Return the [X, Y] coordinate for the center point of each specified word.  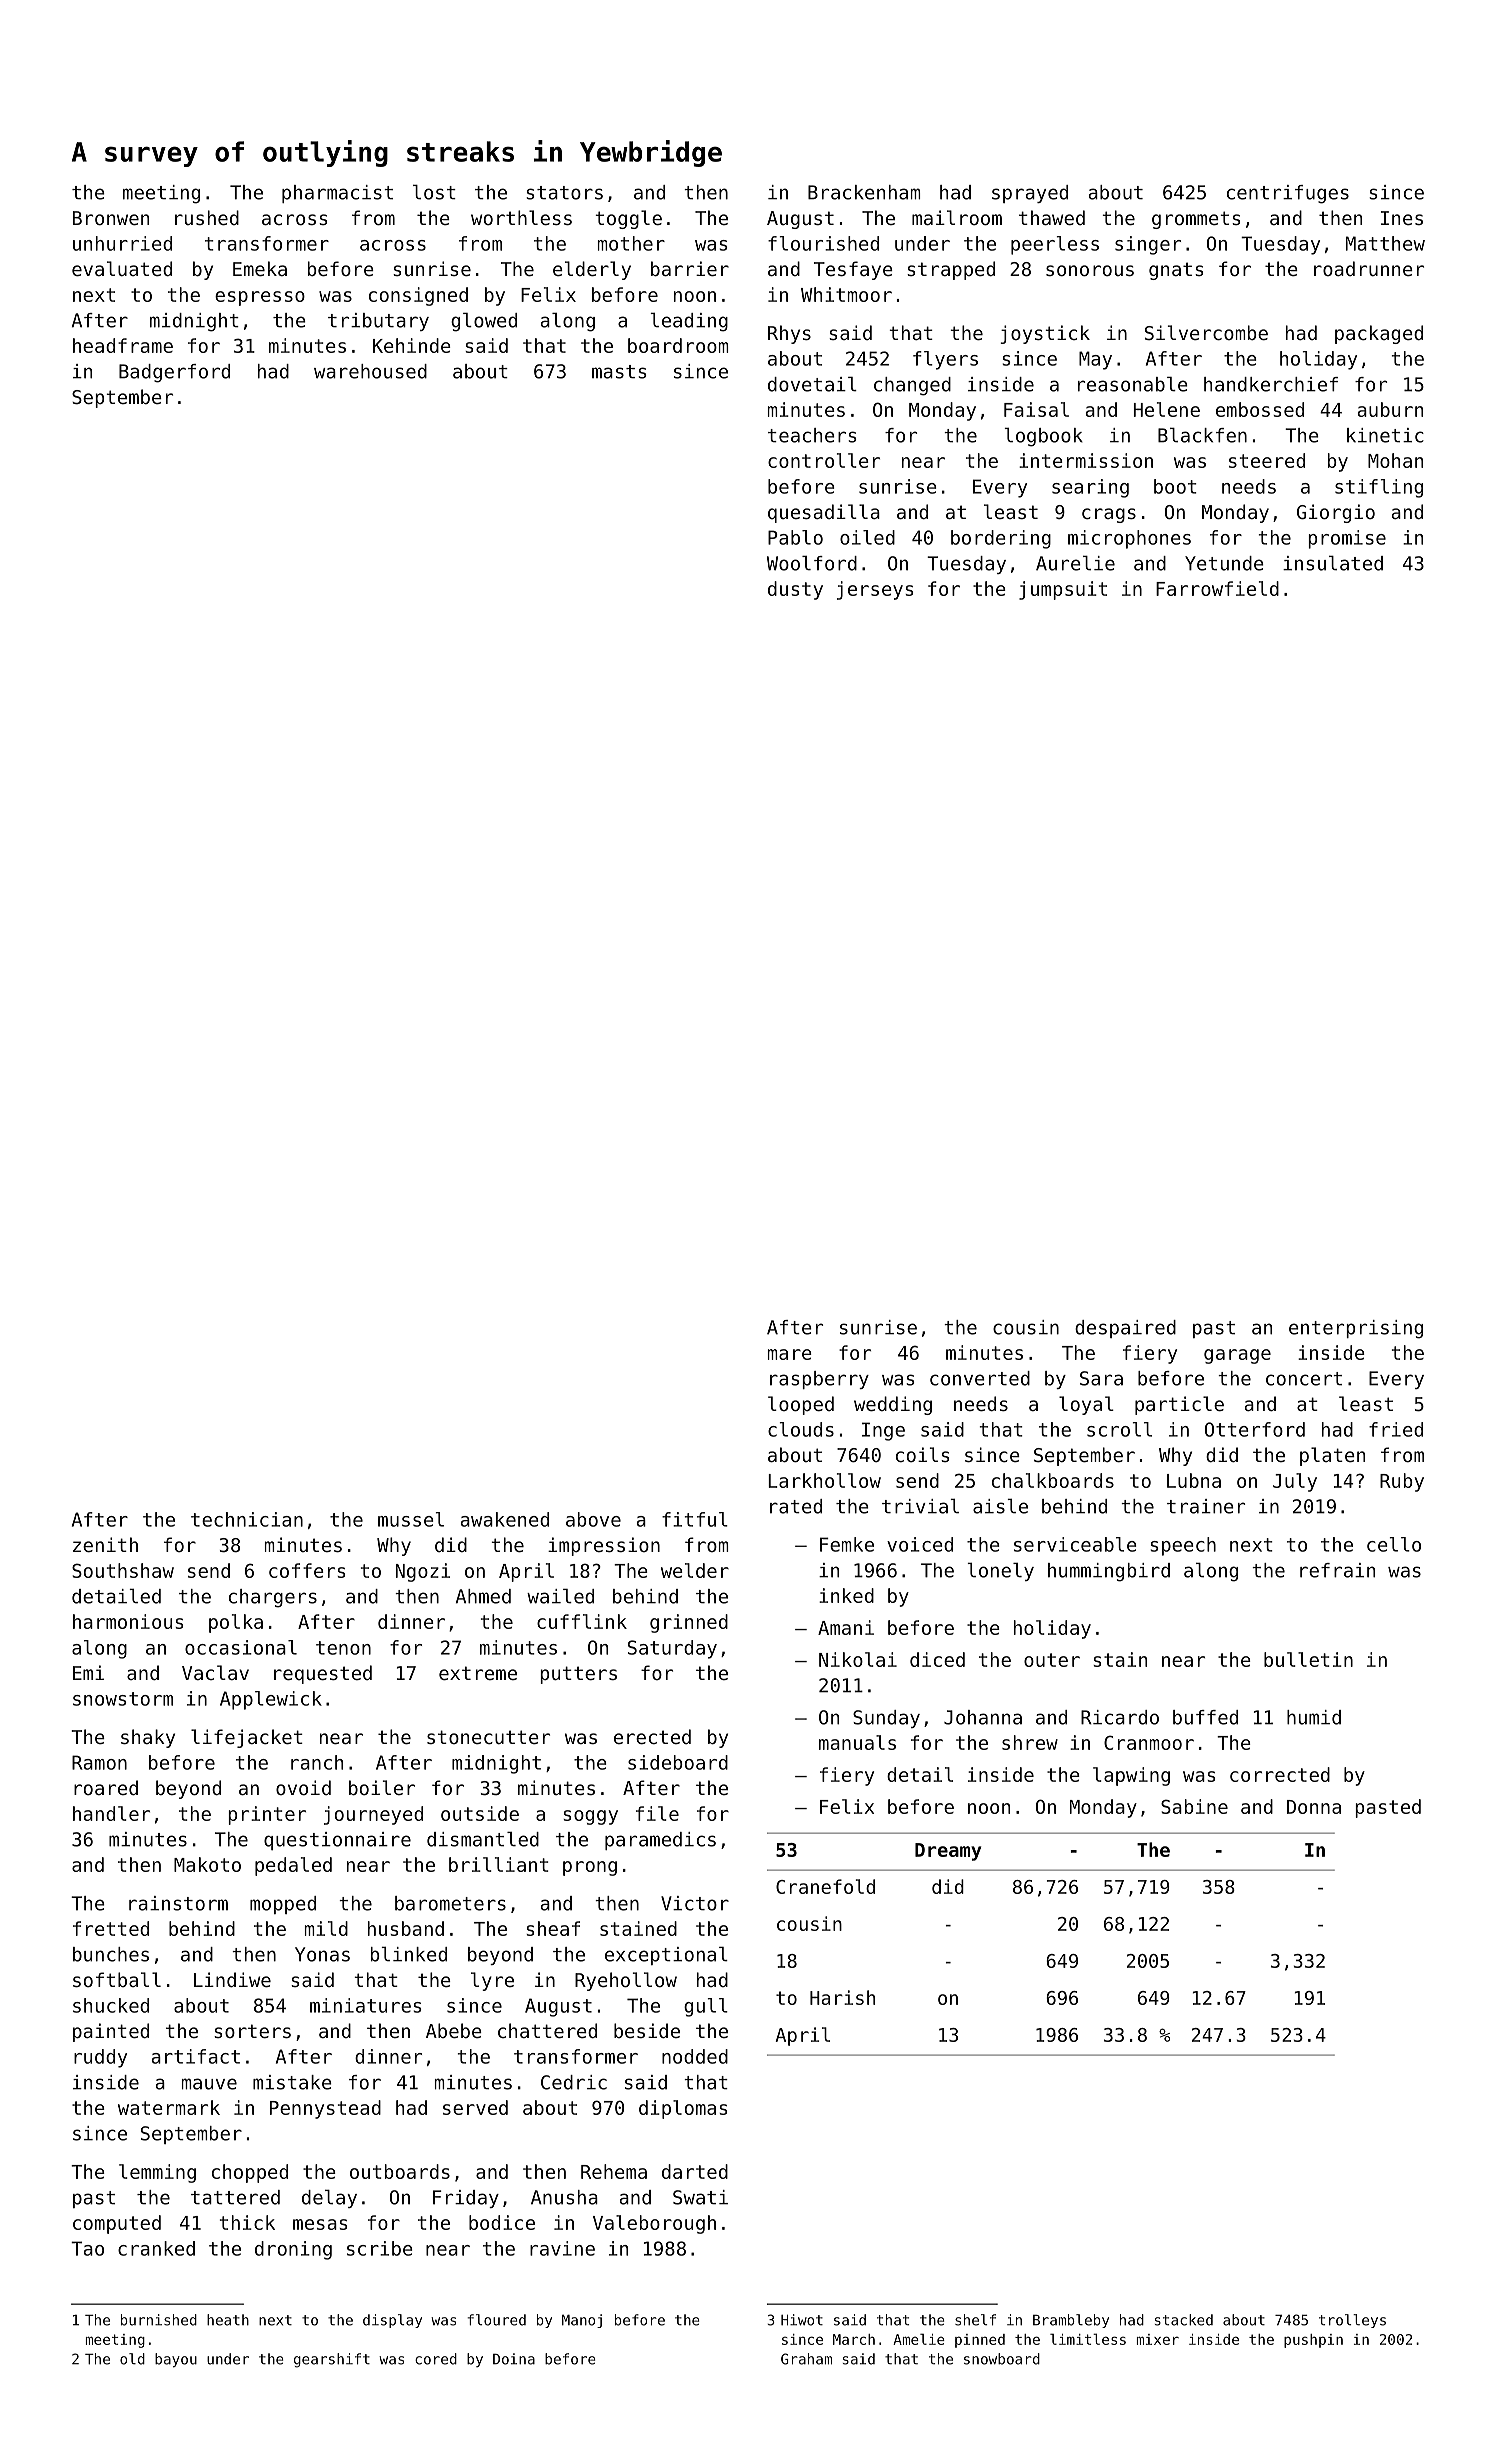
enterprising [1356, 1329]
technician [247, 1519]
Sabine [1194, 1806]
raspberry [819, 1380]
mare [790, 1354]
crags [1109, 515]
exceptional [666, 1956]
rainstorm [178, 1903]
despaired [1125, 1329]
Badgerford [174, 373]
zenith [105, 1544]
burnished [159, 2320]
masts [619, 372]
